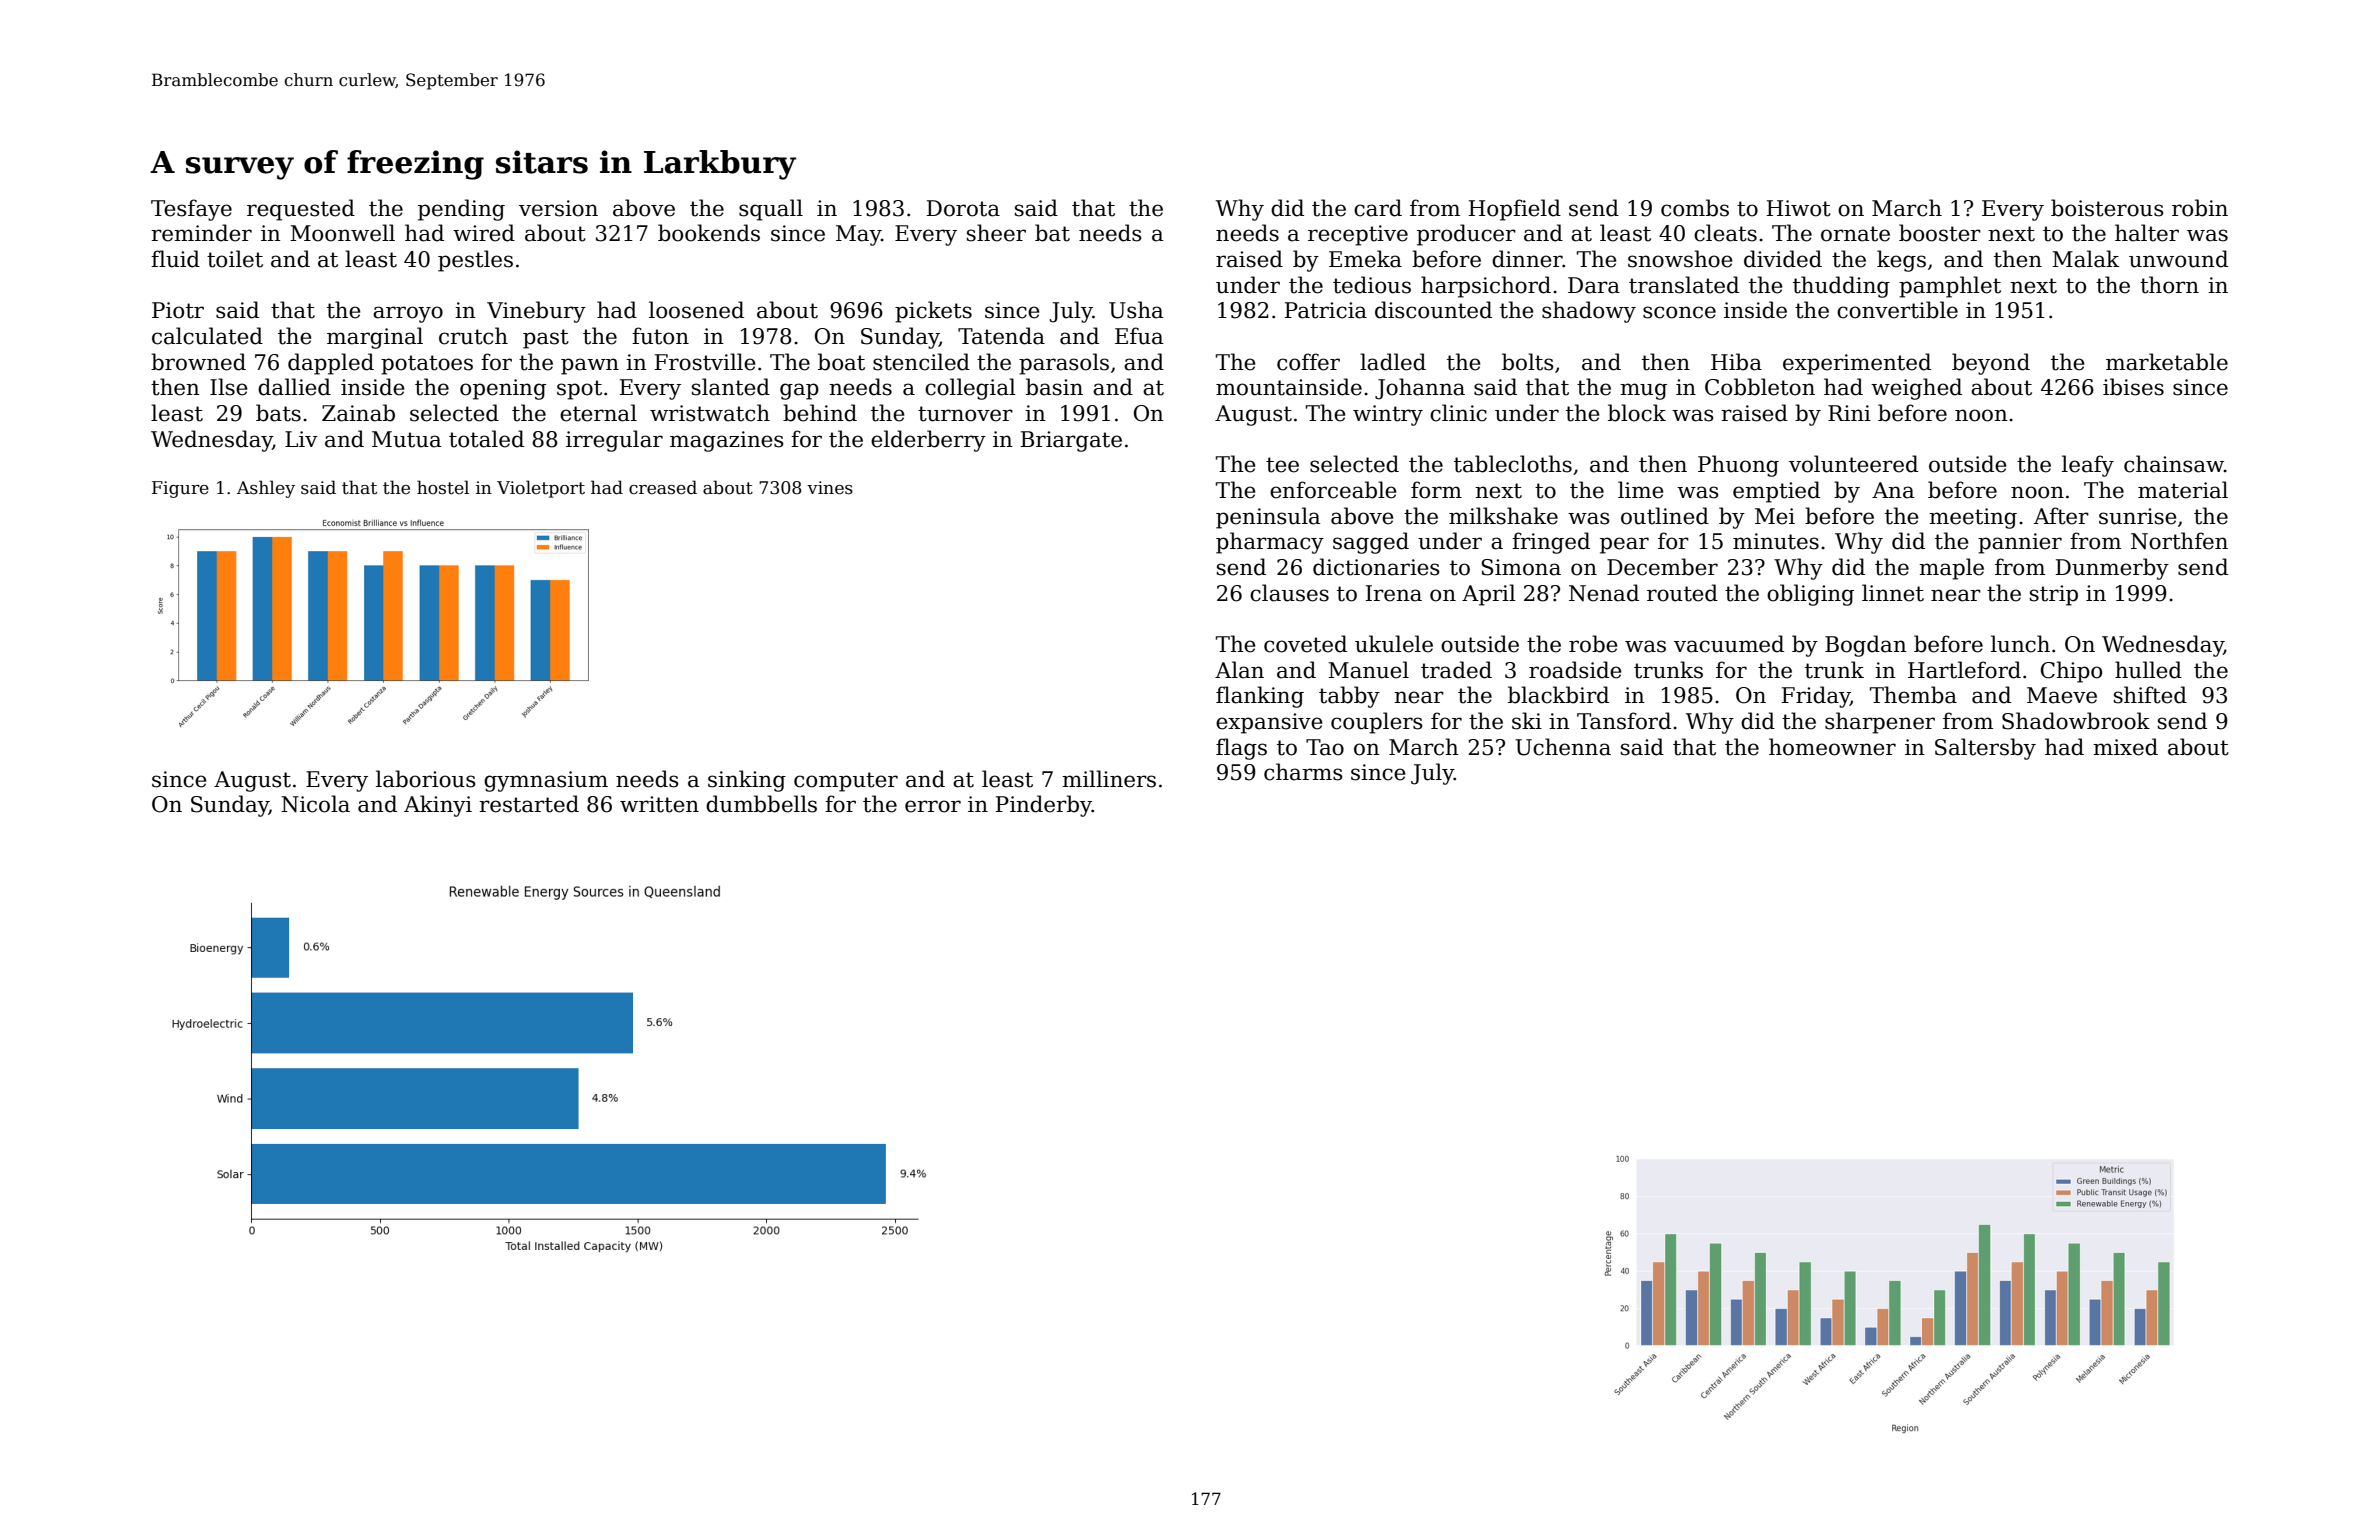 Image resolution: width=2380 pixels, height=1540 pixels. What do you see at coordinates (175, 259) in the document?
I see `fluid` at bounding box center [175, 259].
